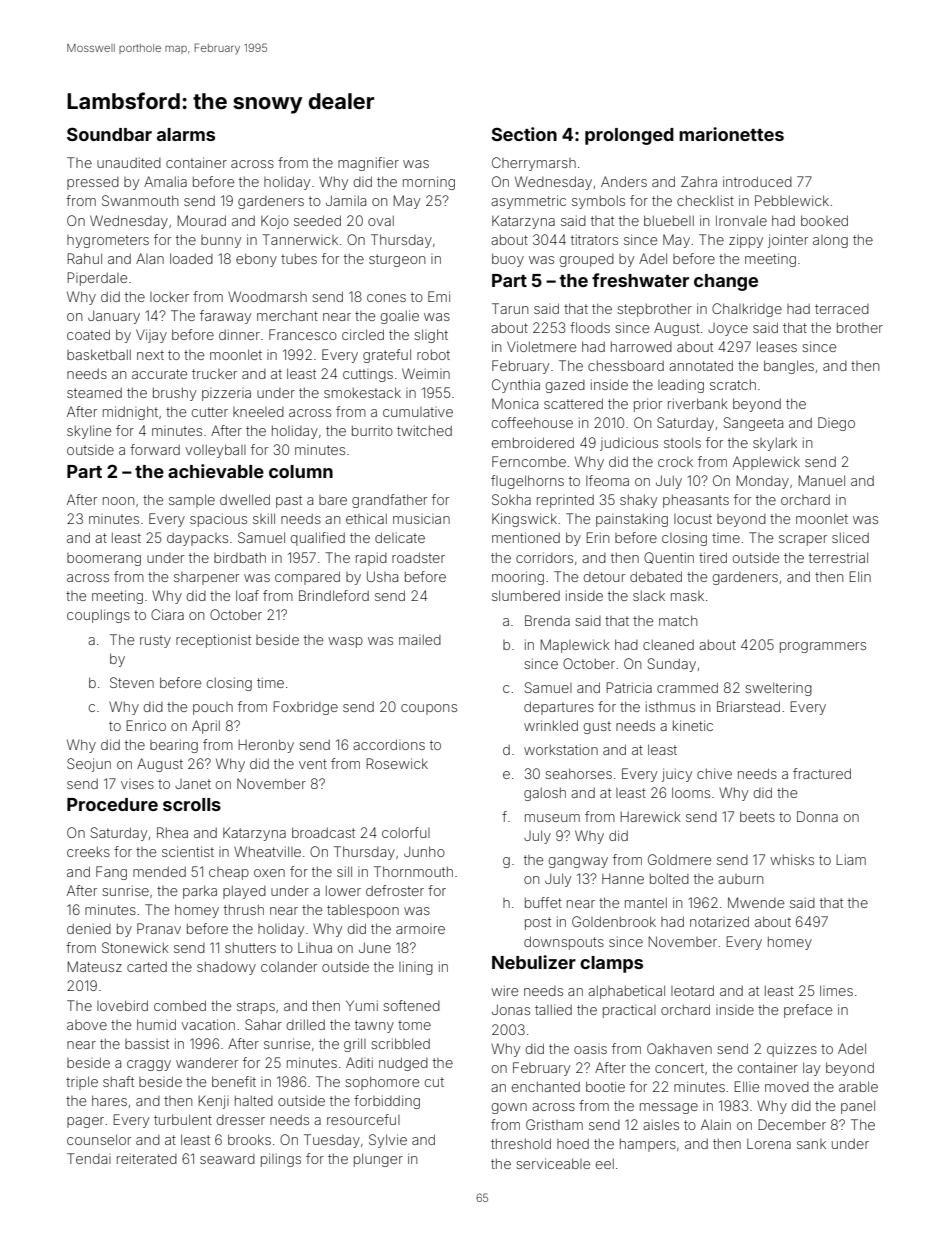  What do you see at coordinates (378, 1160) in the document?
I see `plunger` at bounding box center [378, 1160].
